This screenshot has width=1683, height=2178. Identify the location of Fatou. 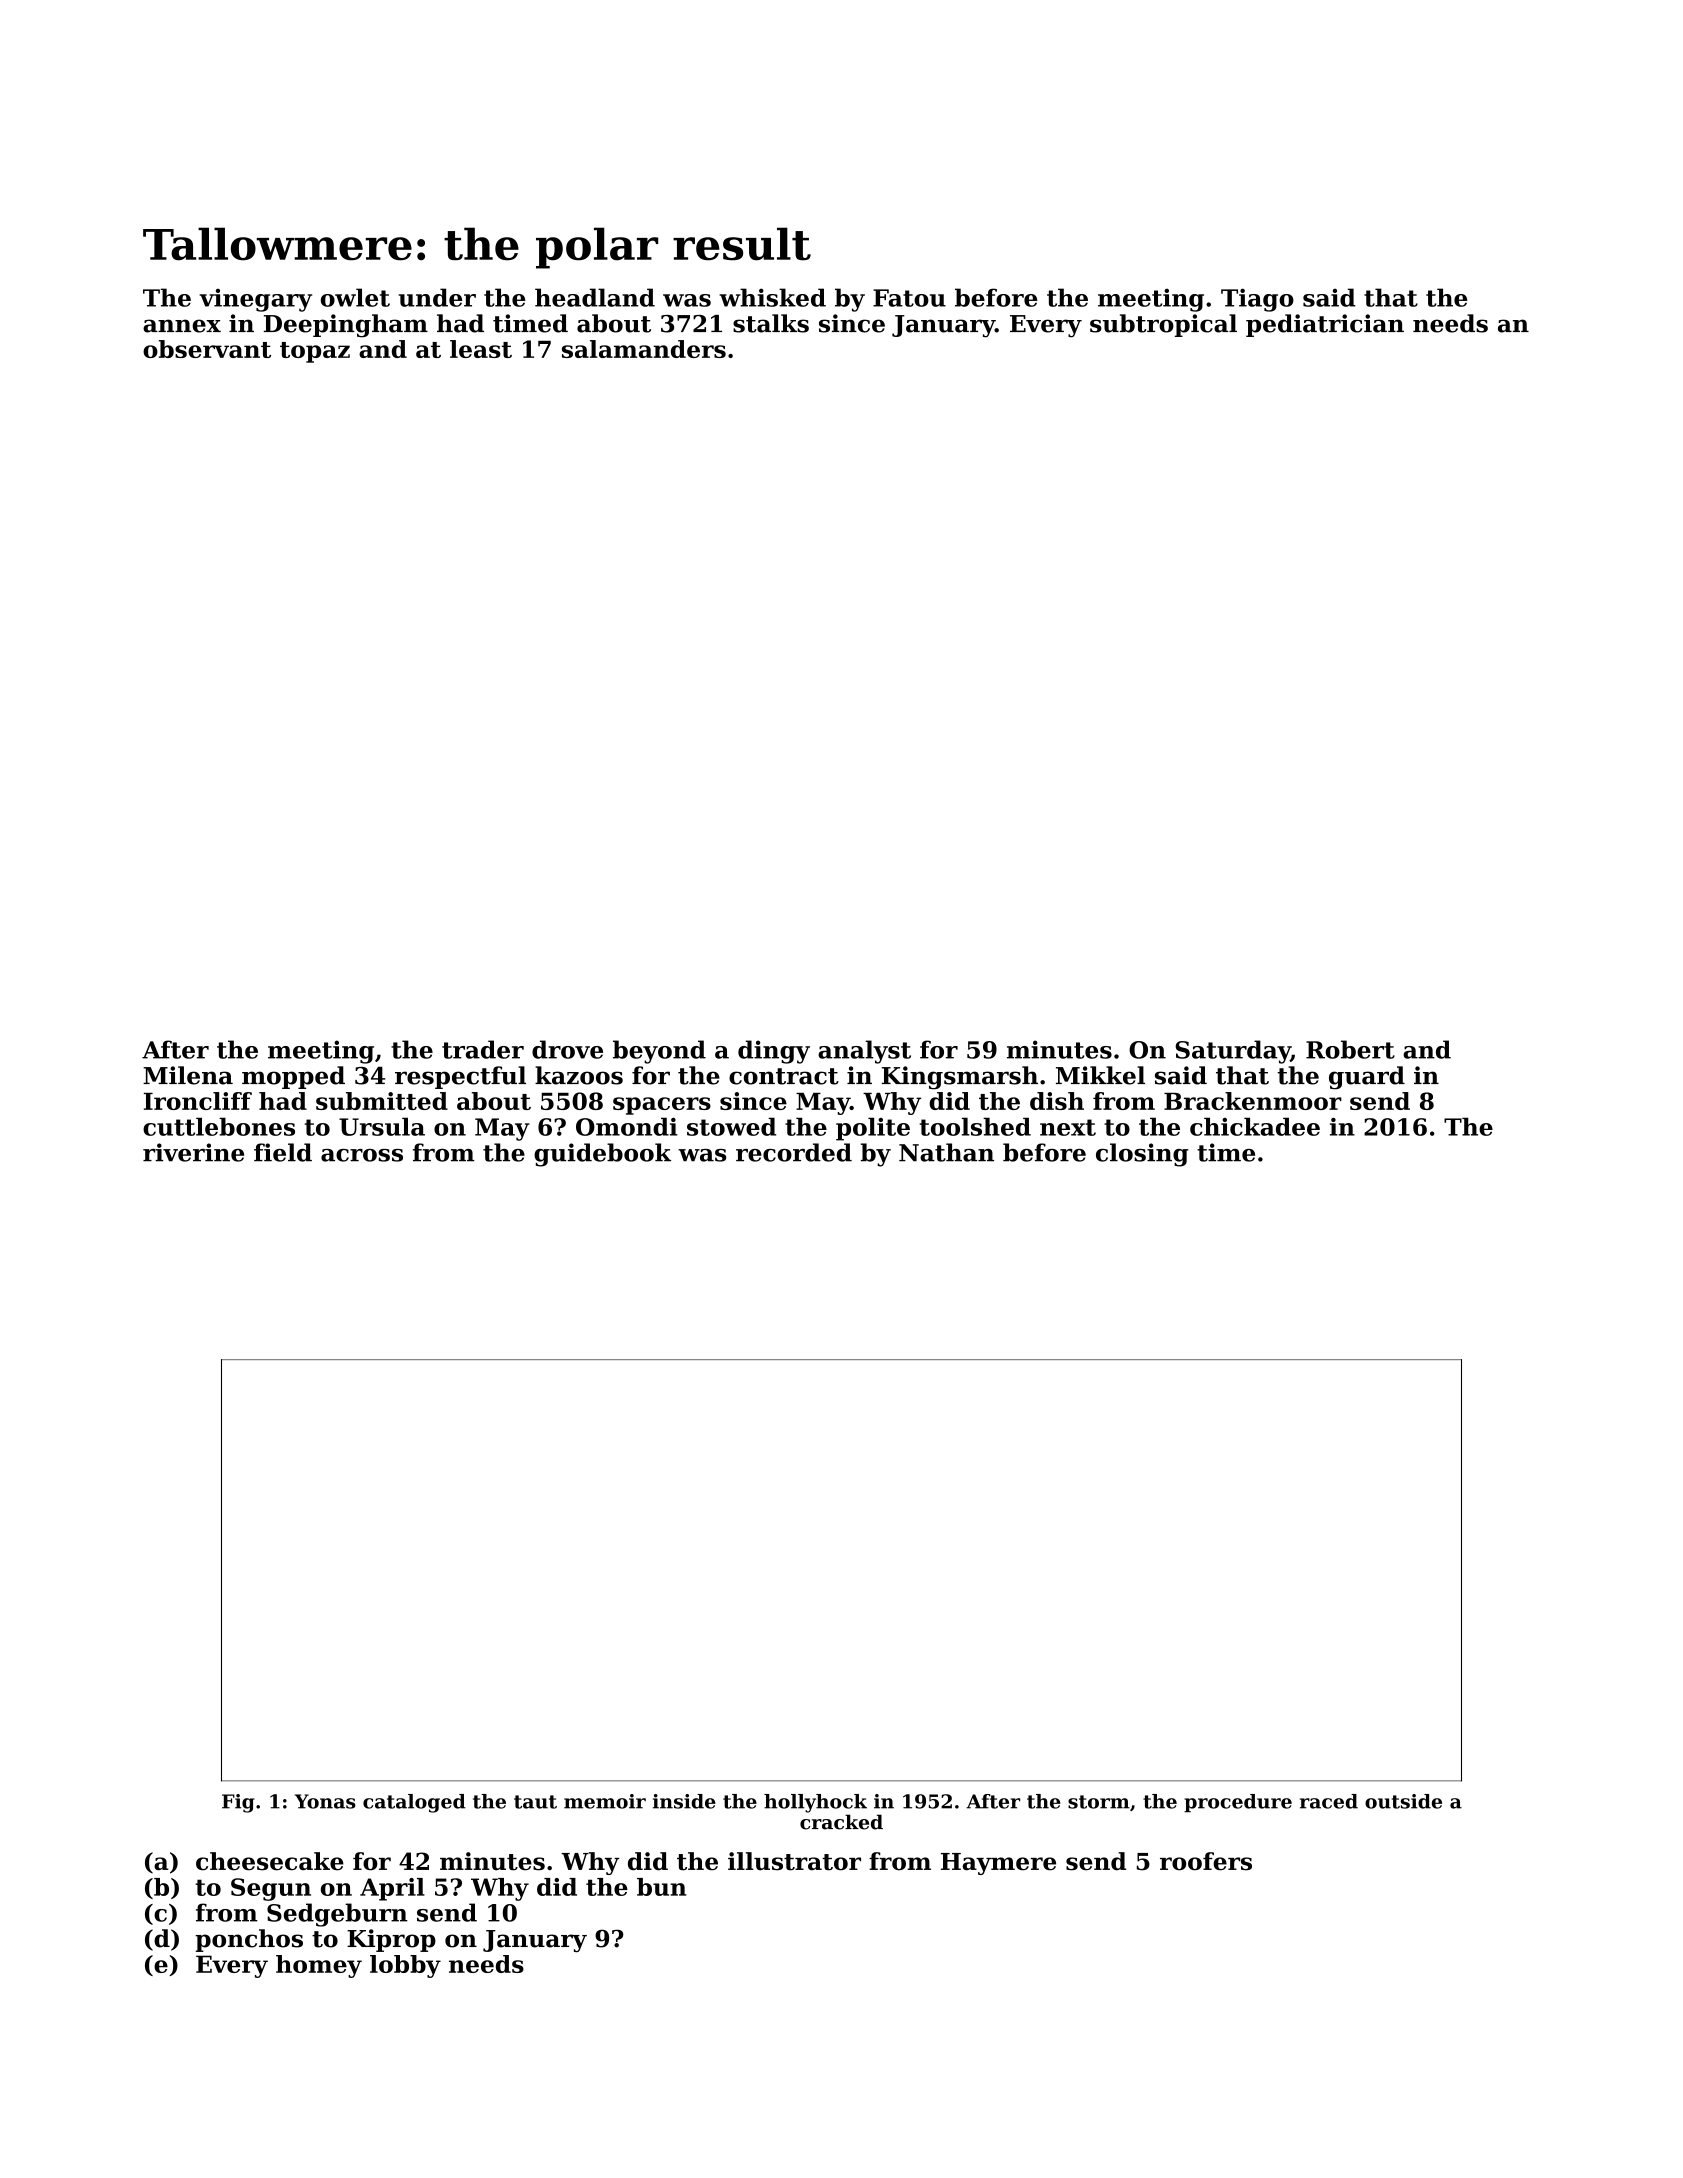
(909, 298).
